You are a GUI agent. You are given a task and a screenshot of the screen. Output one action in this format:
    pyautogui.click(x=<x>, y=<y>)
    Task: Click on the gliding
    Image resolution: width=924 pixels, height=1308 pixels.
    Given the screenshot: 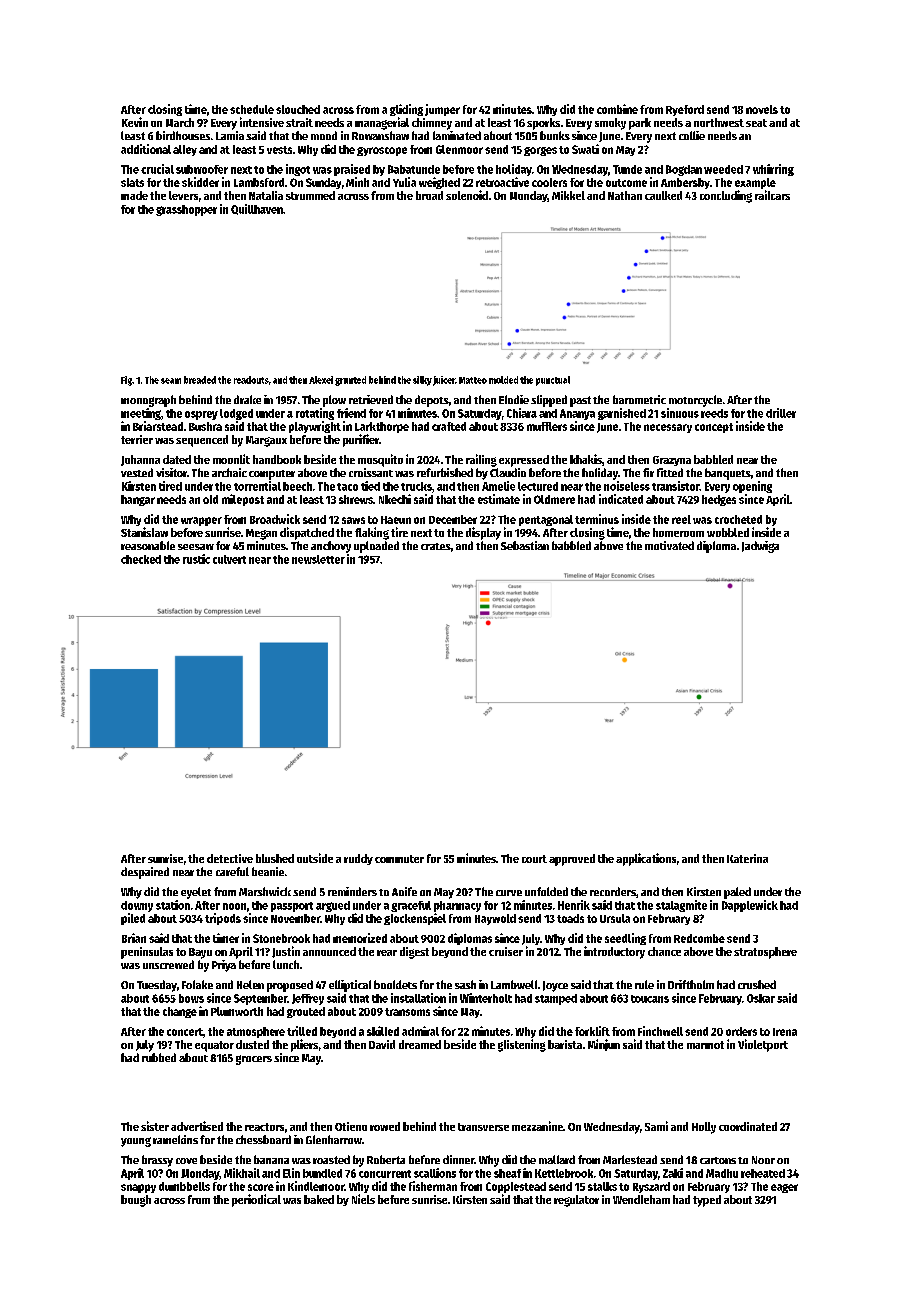 What is the action you would take?
    pyautogui.click(x=406, y=110)
